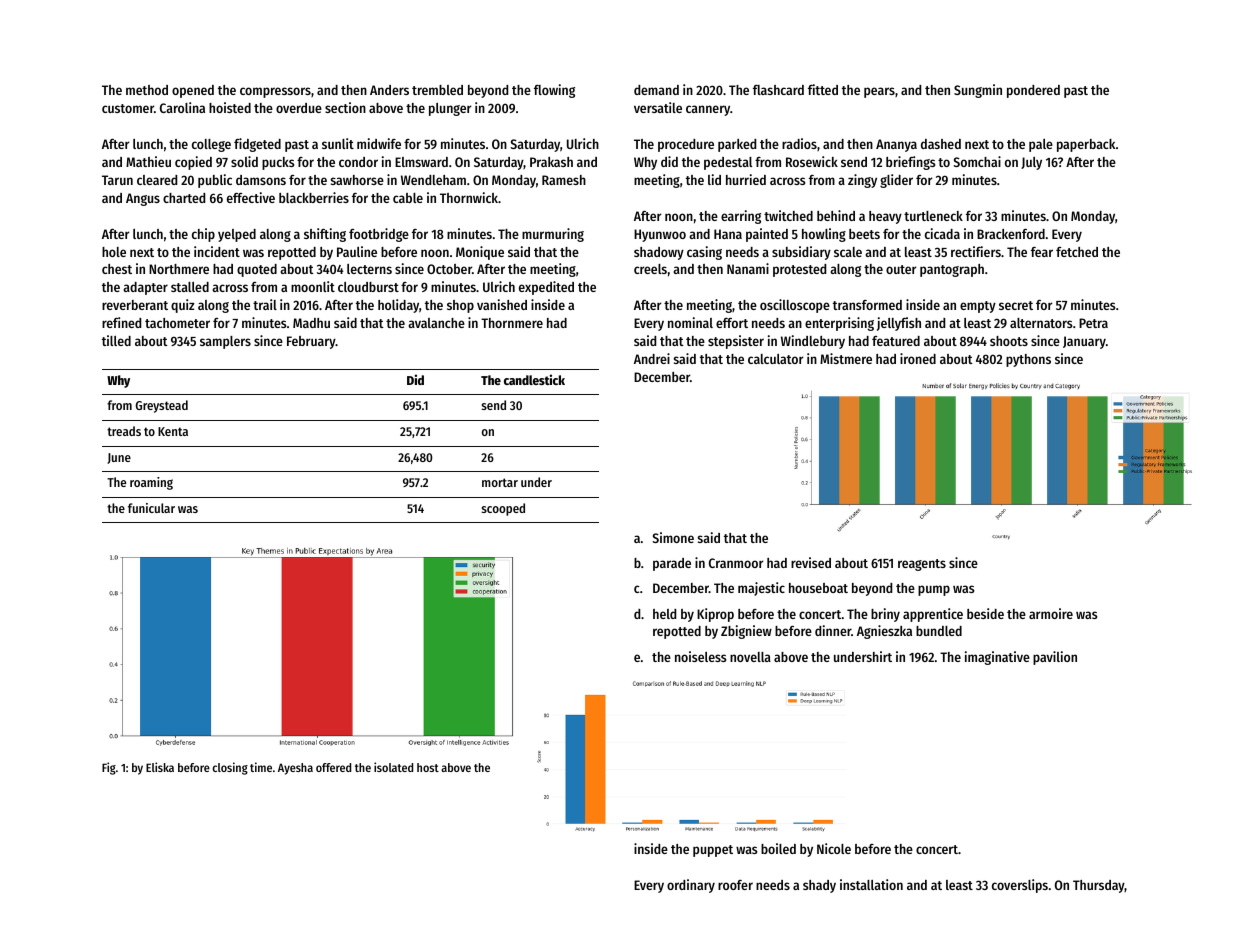  I want to click on Eliska, so click(160, 767).
